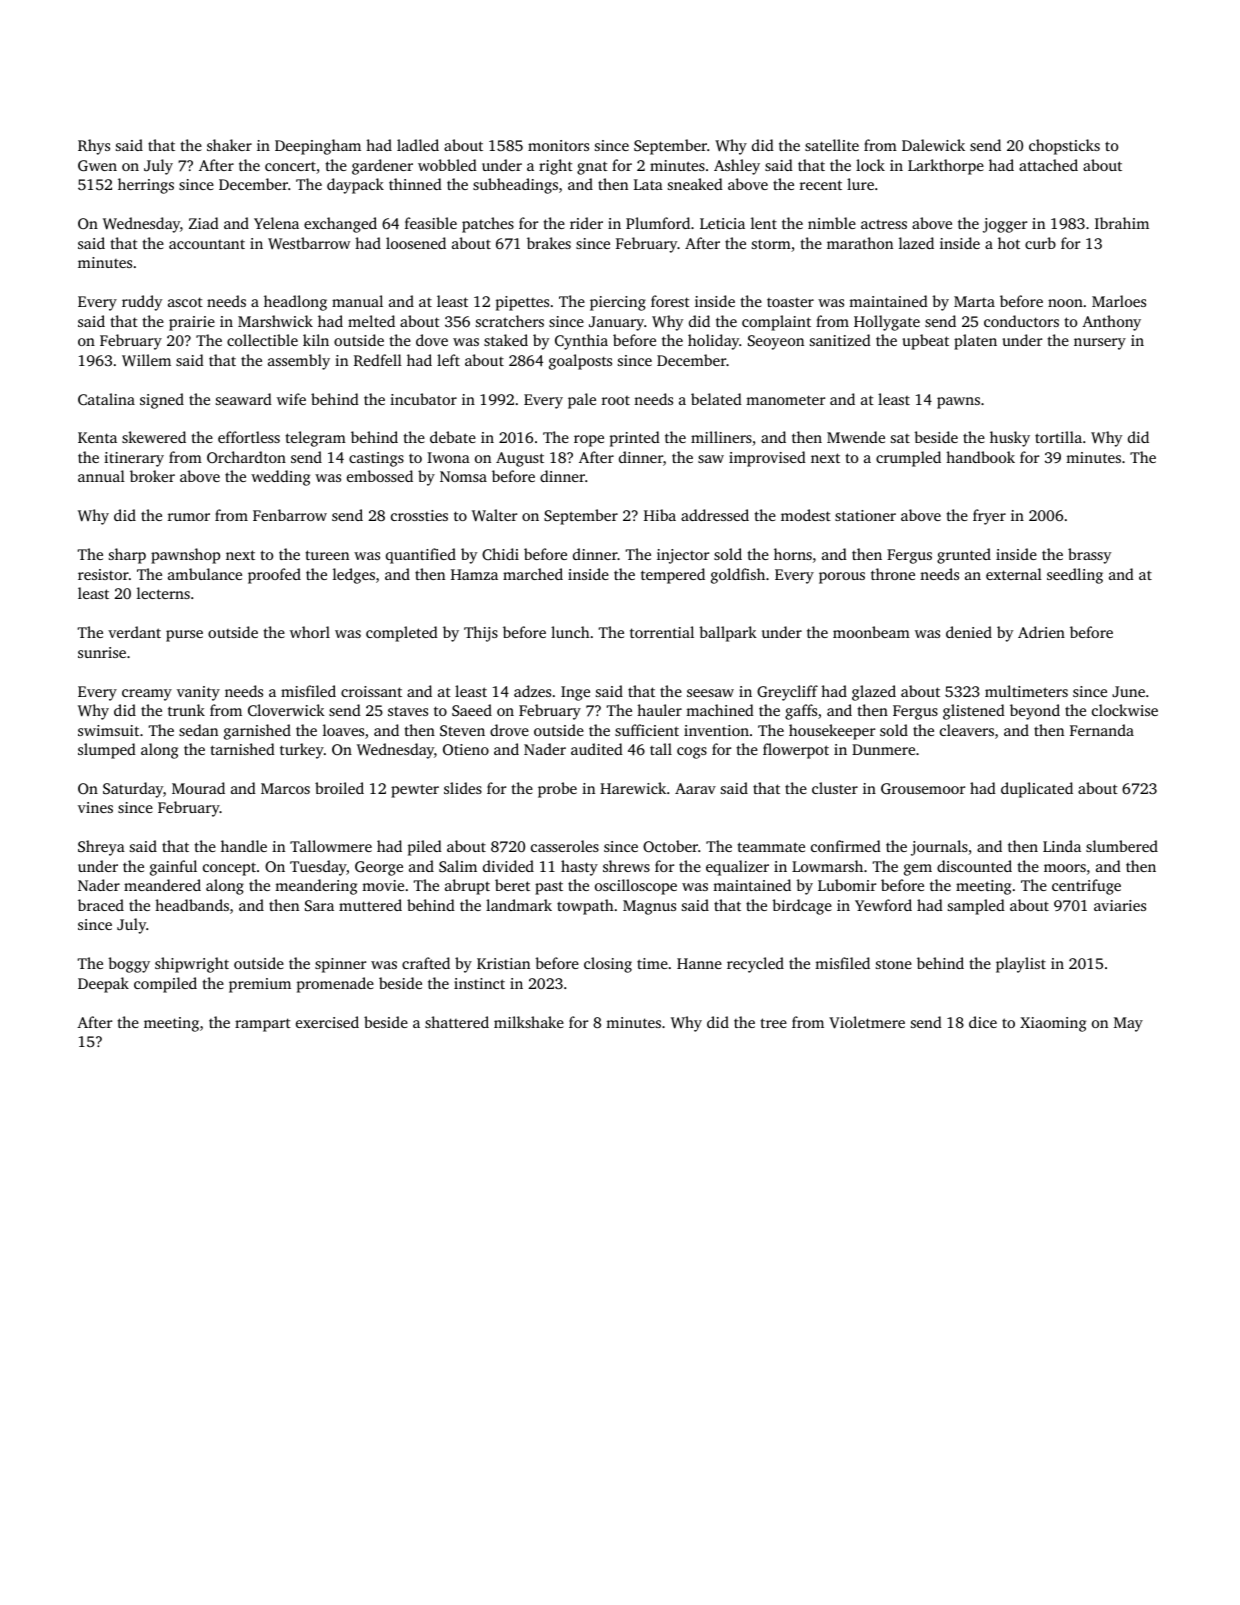 This screenshot has width=1240, height=1605. Describe the element at coordinates (713, 342) in the screenshot. I see `holiday` at that location.
